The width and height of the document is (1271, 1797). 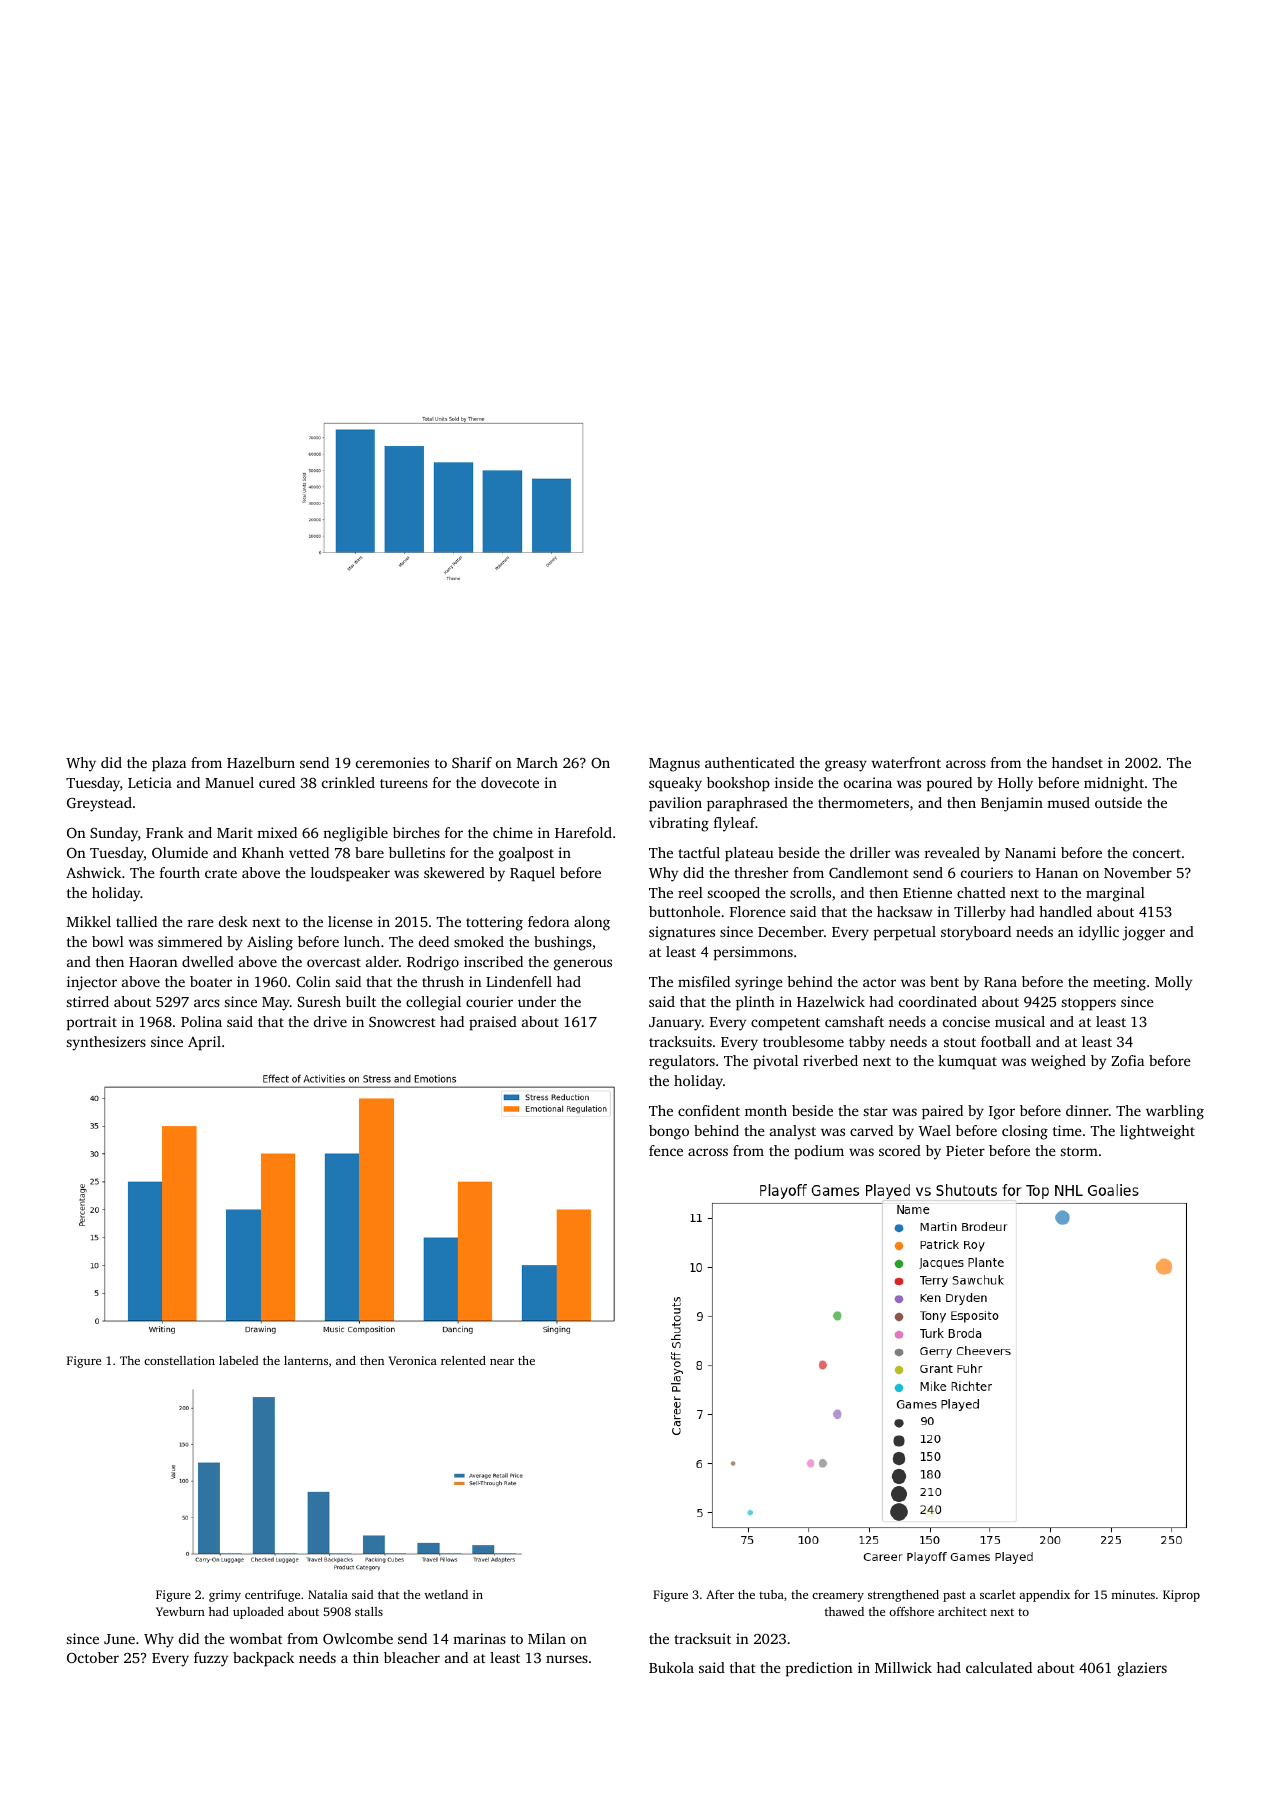 What do you see at coordinates (502, 1362) in the document?
I see `near` at bounding box center [502, 1362].
